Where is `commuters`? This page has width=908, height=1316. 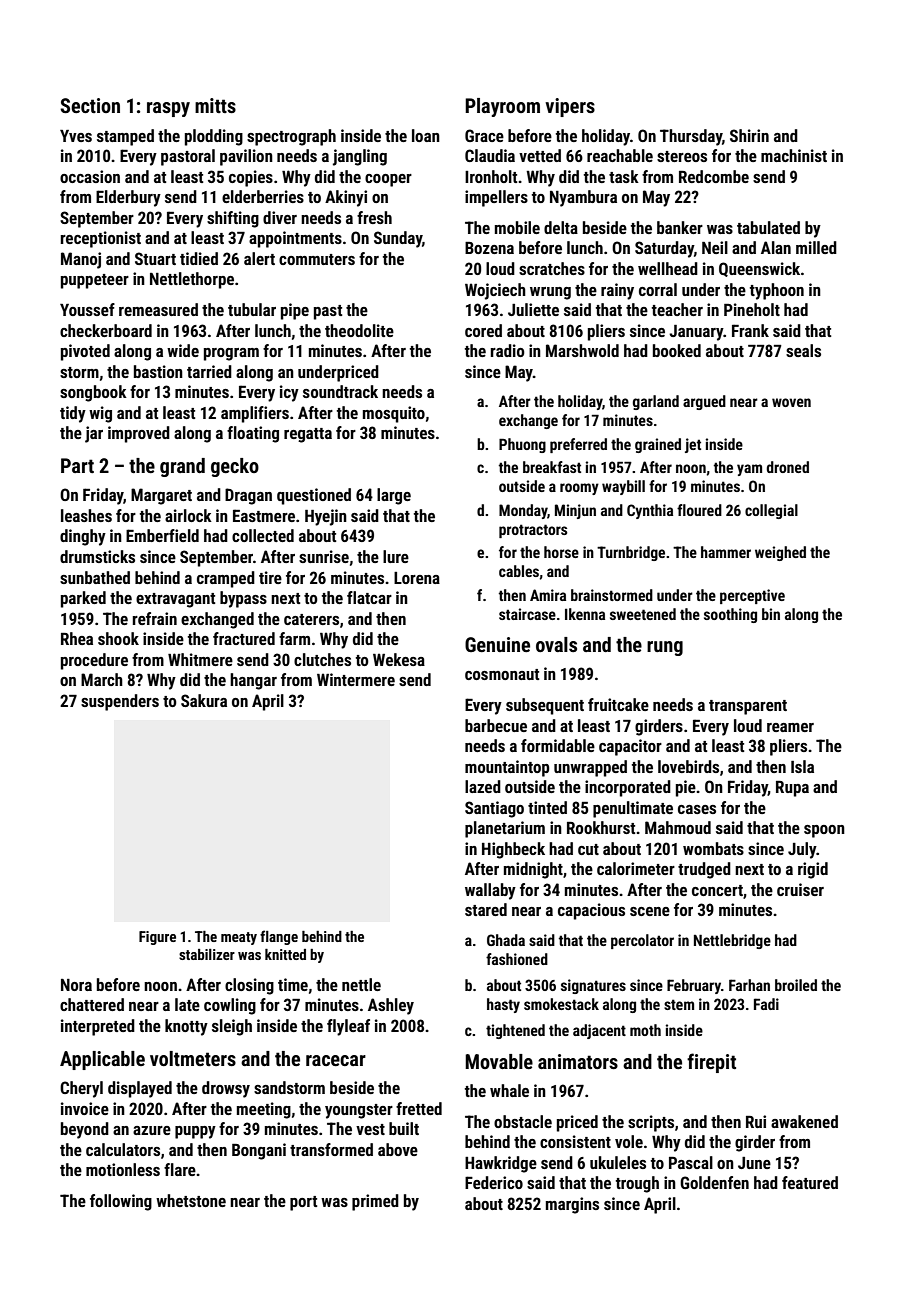 commuters is located at coordinates (317, 259).
